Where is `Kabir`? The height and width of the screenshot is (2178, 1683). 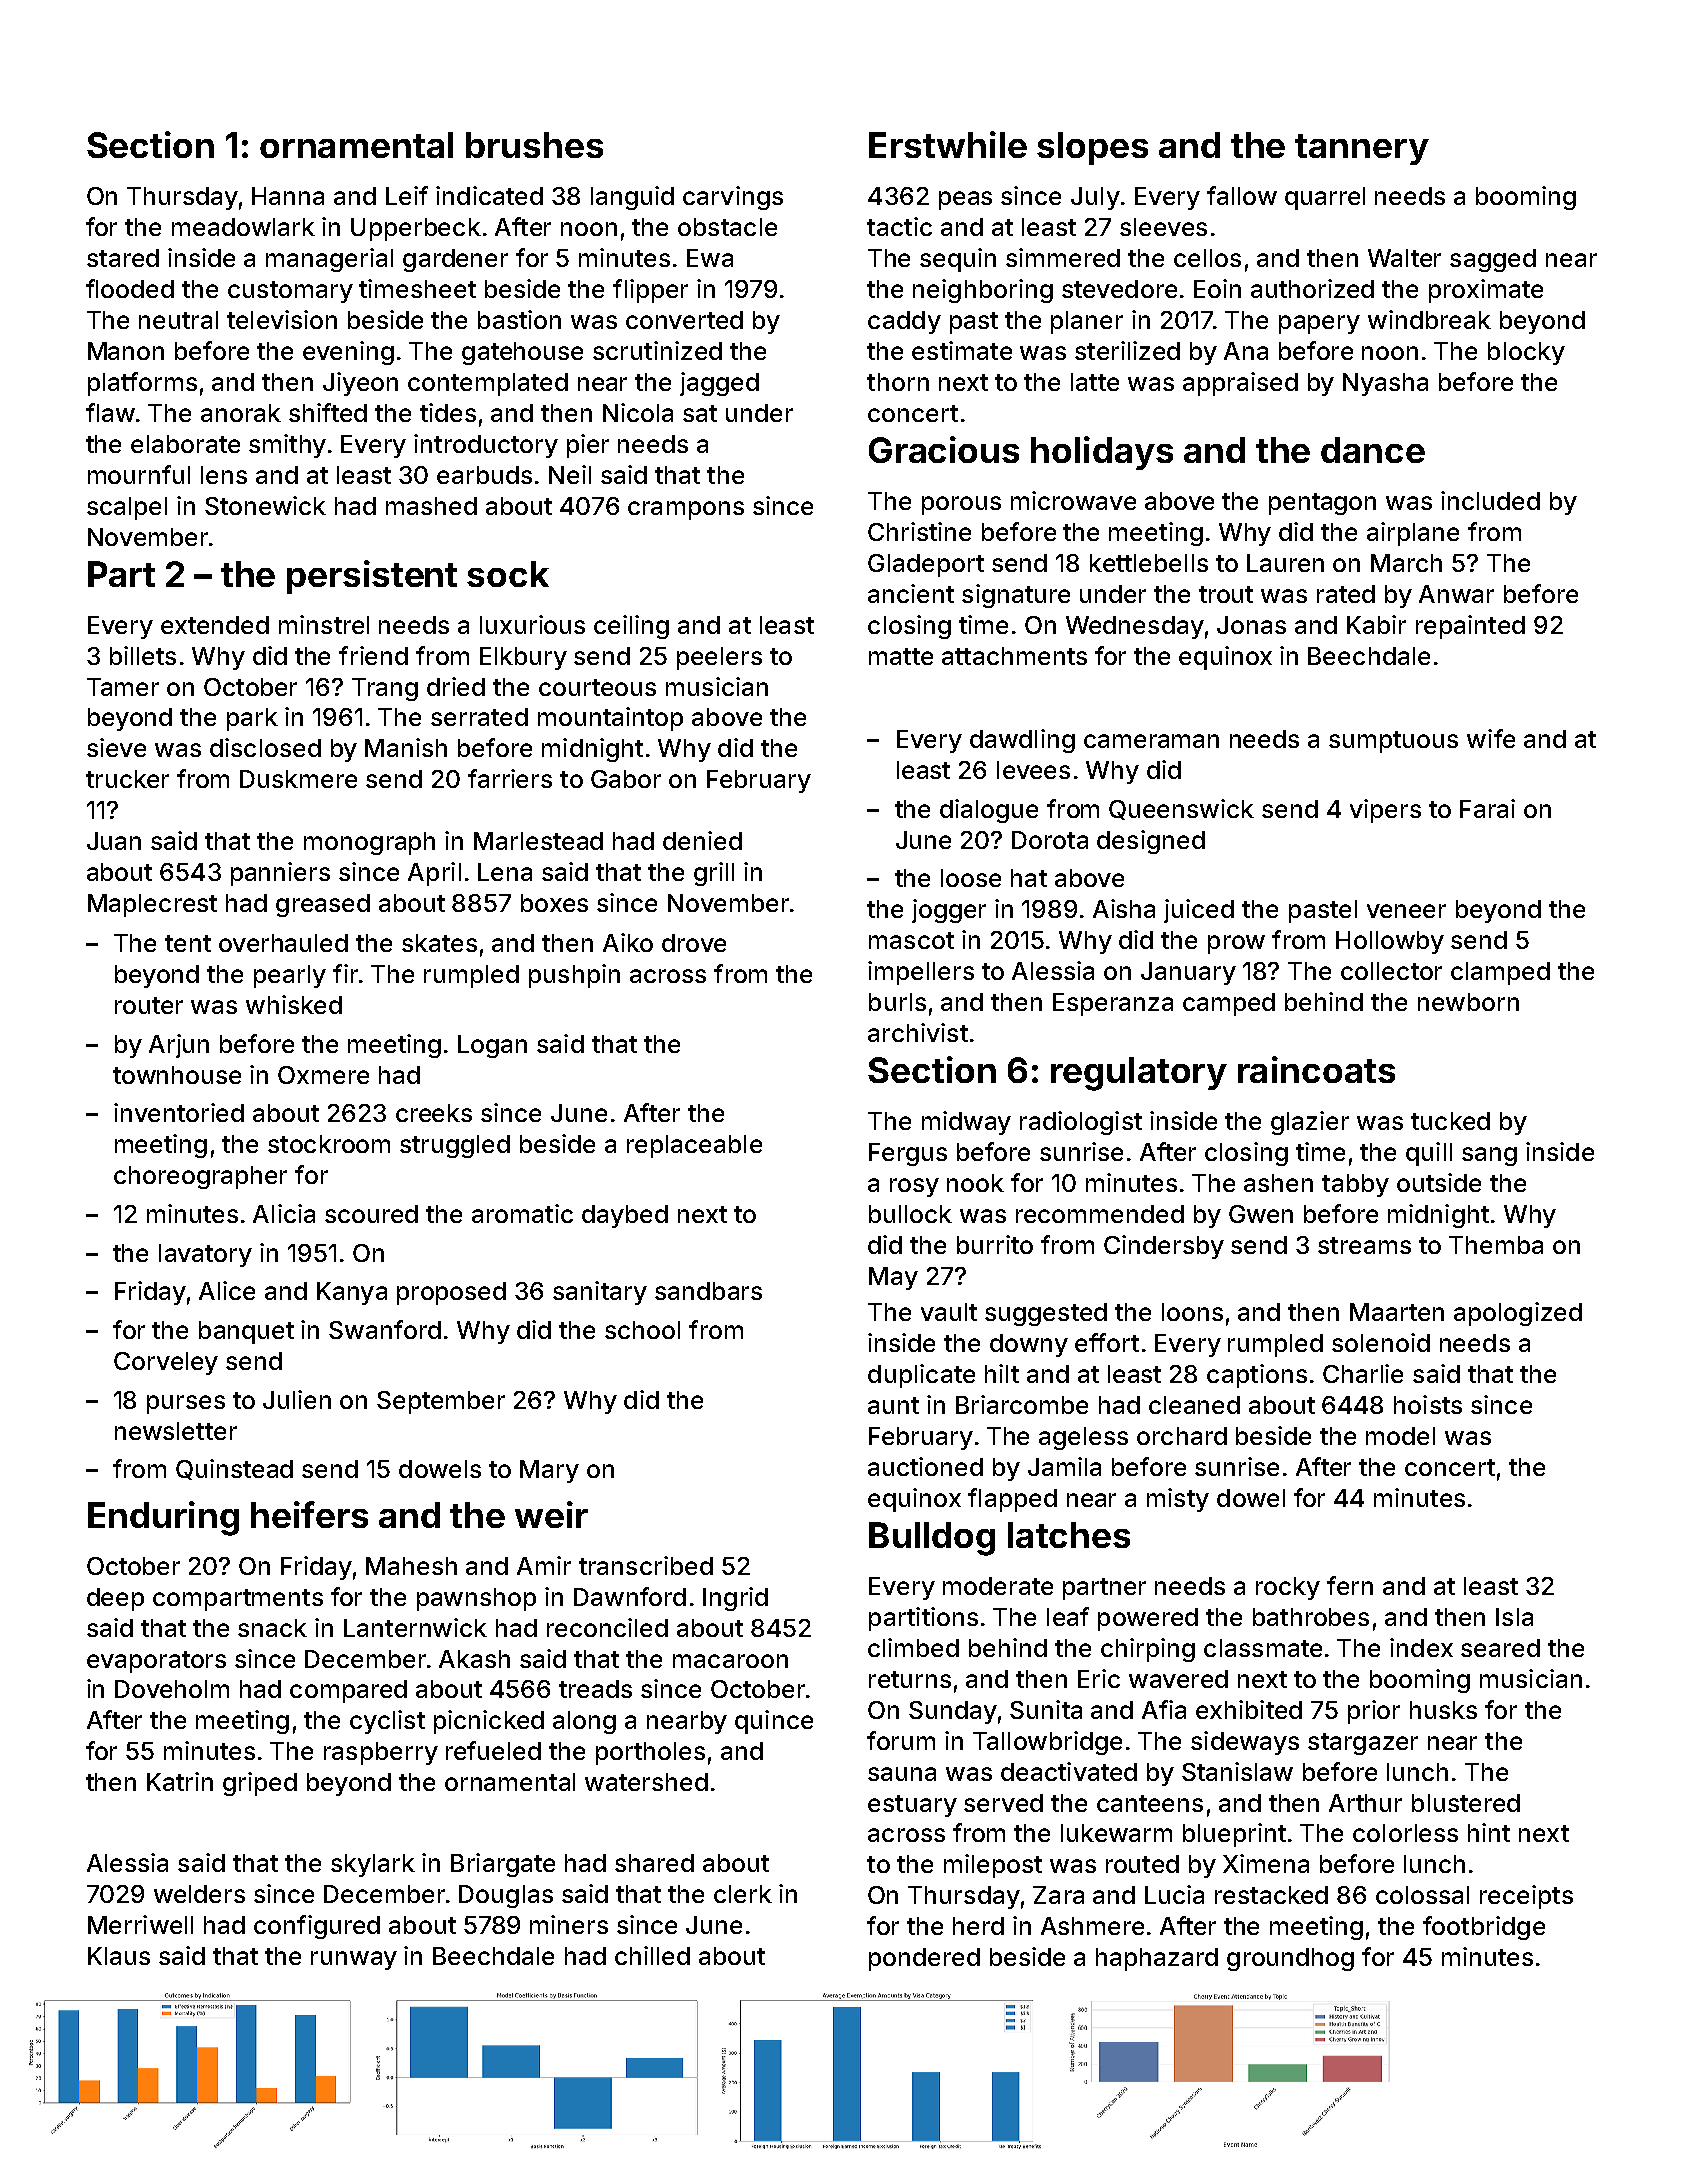
Kabir is located at coordinates (1376, 624).
